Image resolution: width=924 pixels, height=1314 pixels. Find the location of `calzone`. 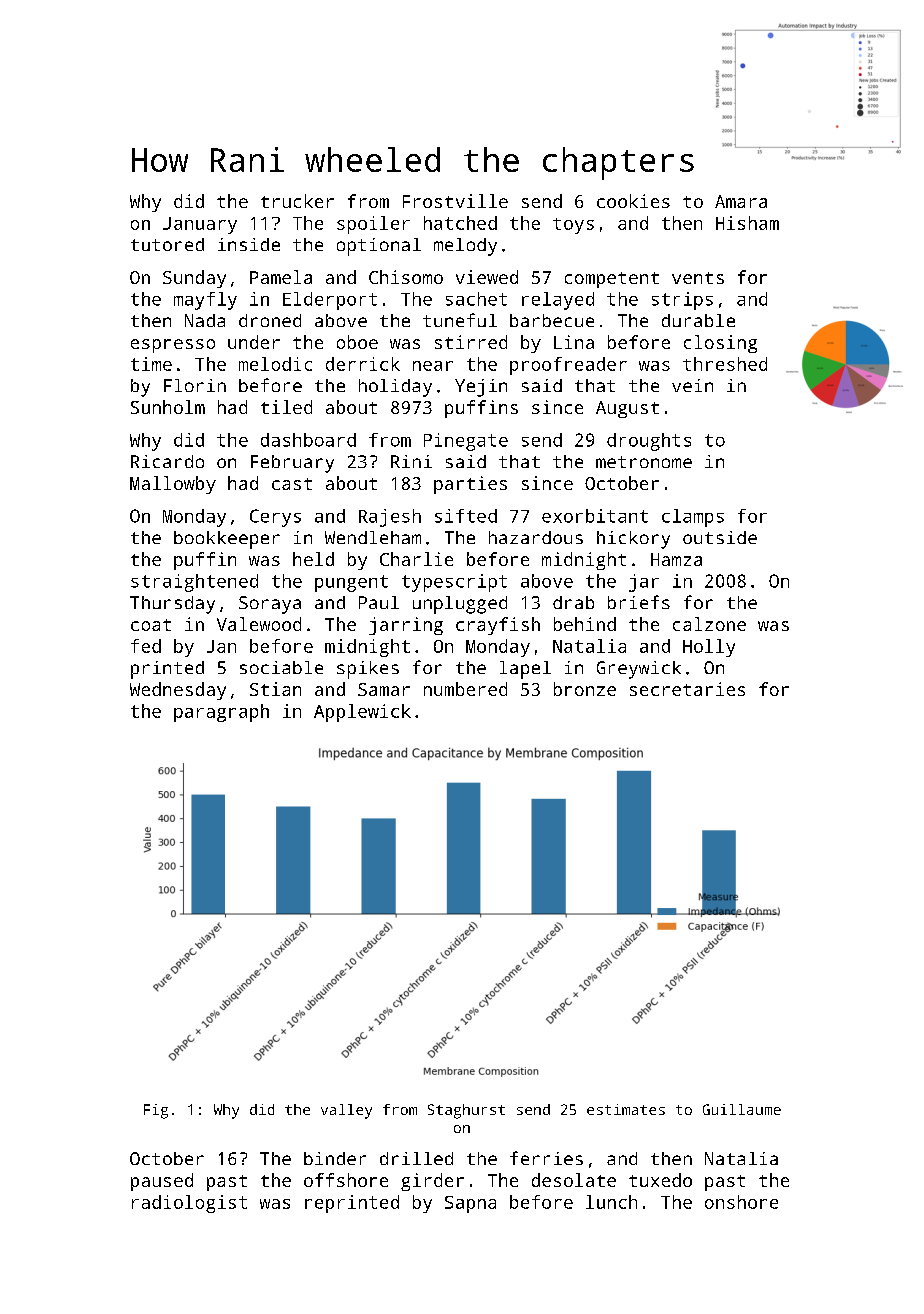

calzone is located at coordinates (709, 624).
